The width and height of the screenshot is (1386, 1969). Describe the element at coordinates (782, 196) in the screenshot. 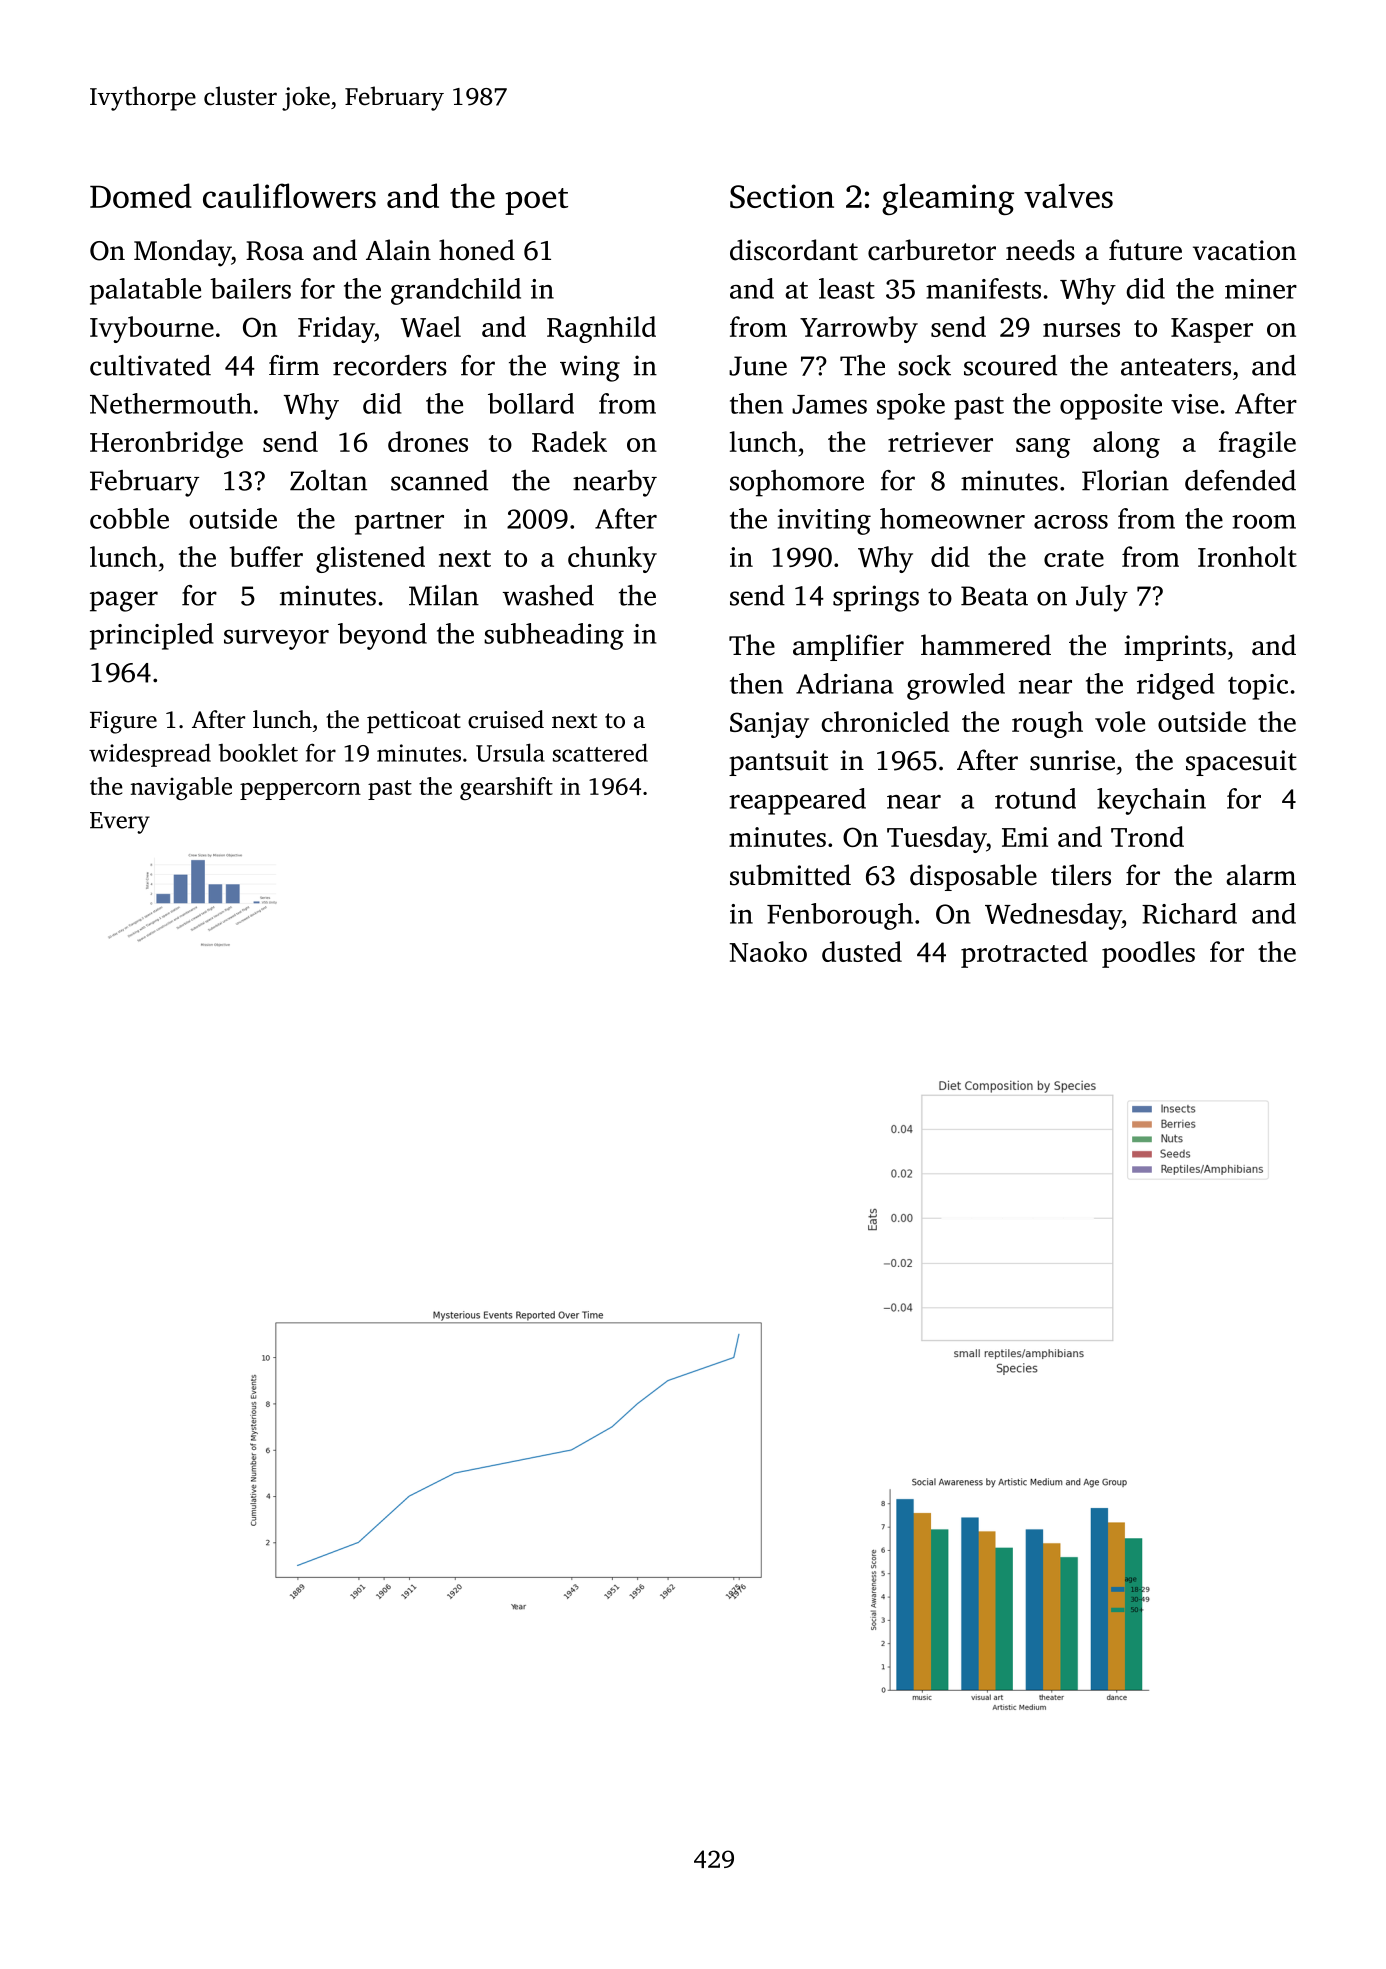

I see `Section` at that location.
